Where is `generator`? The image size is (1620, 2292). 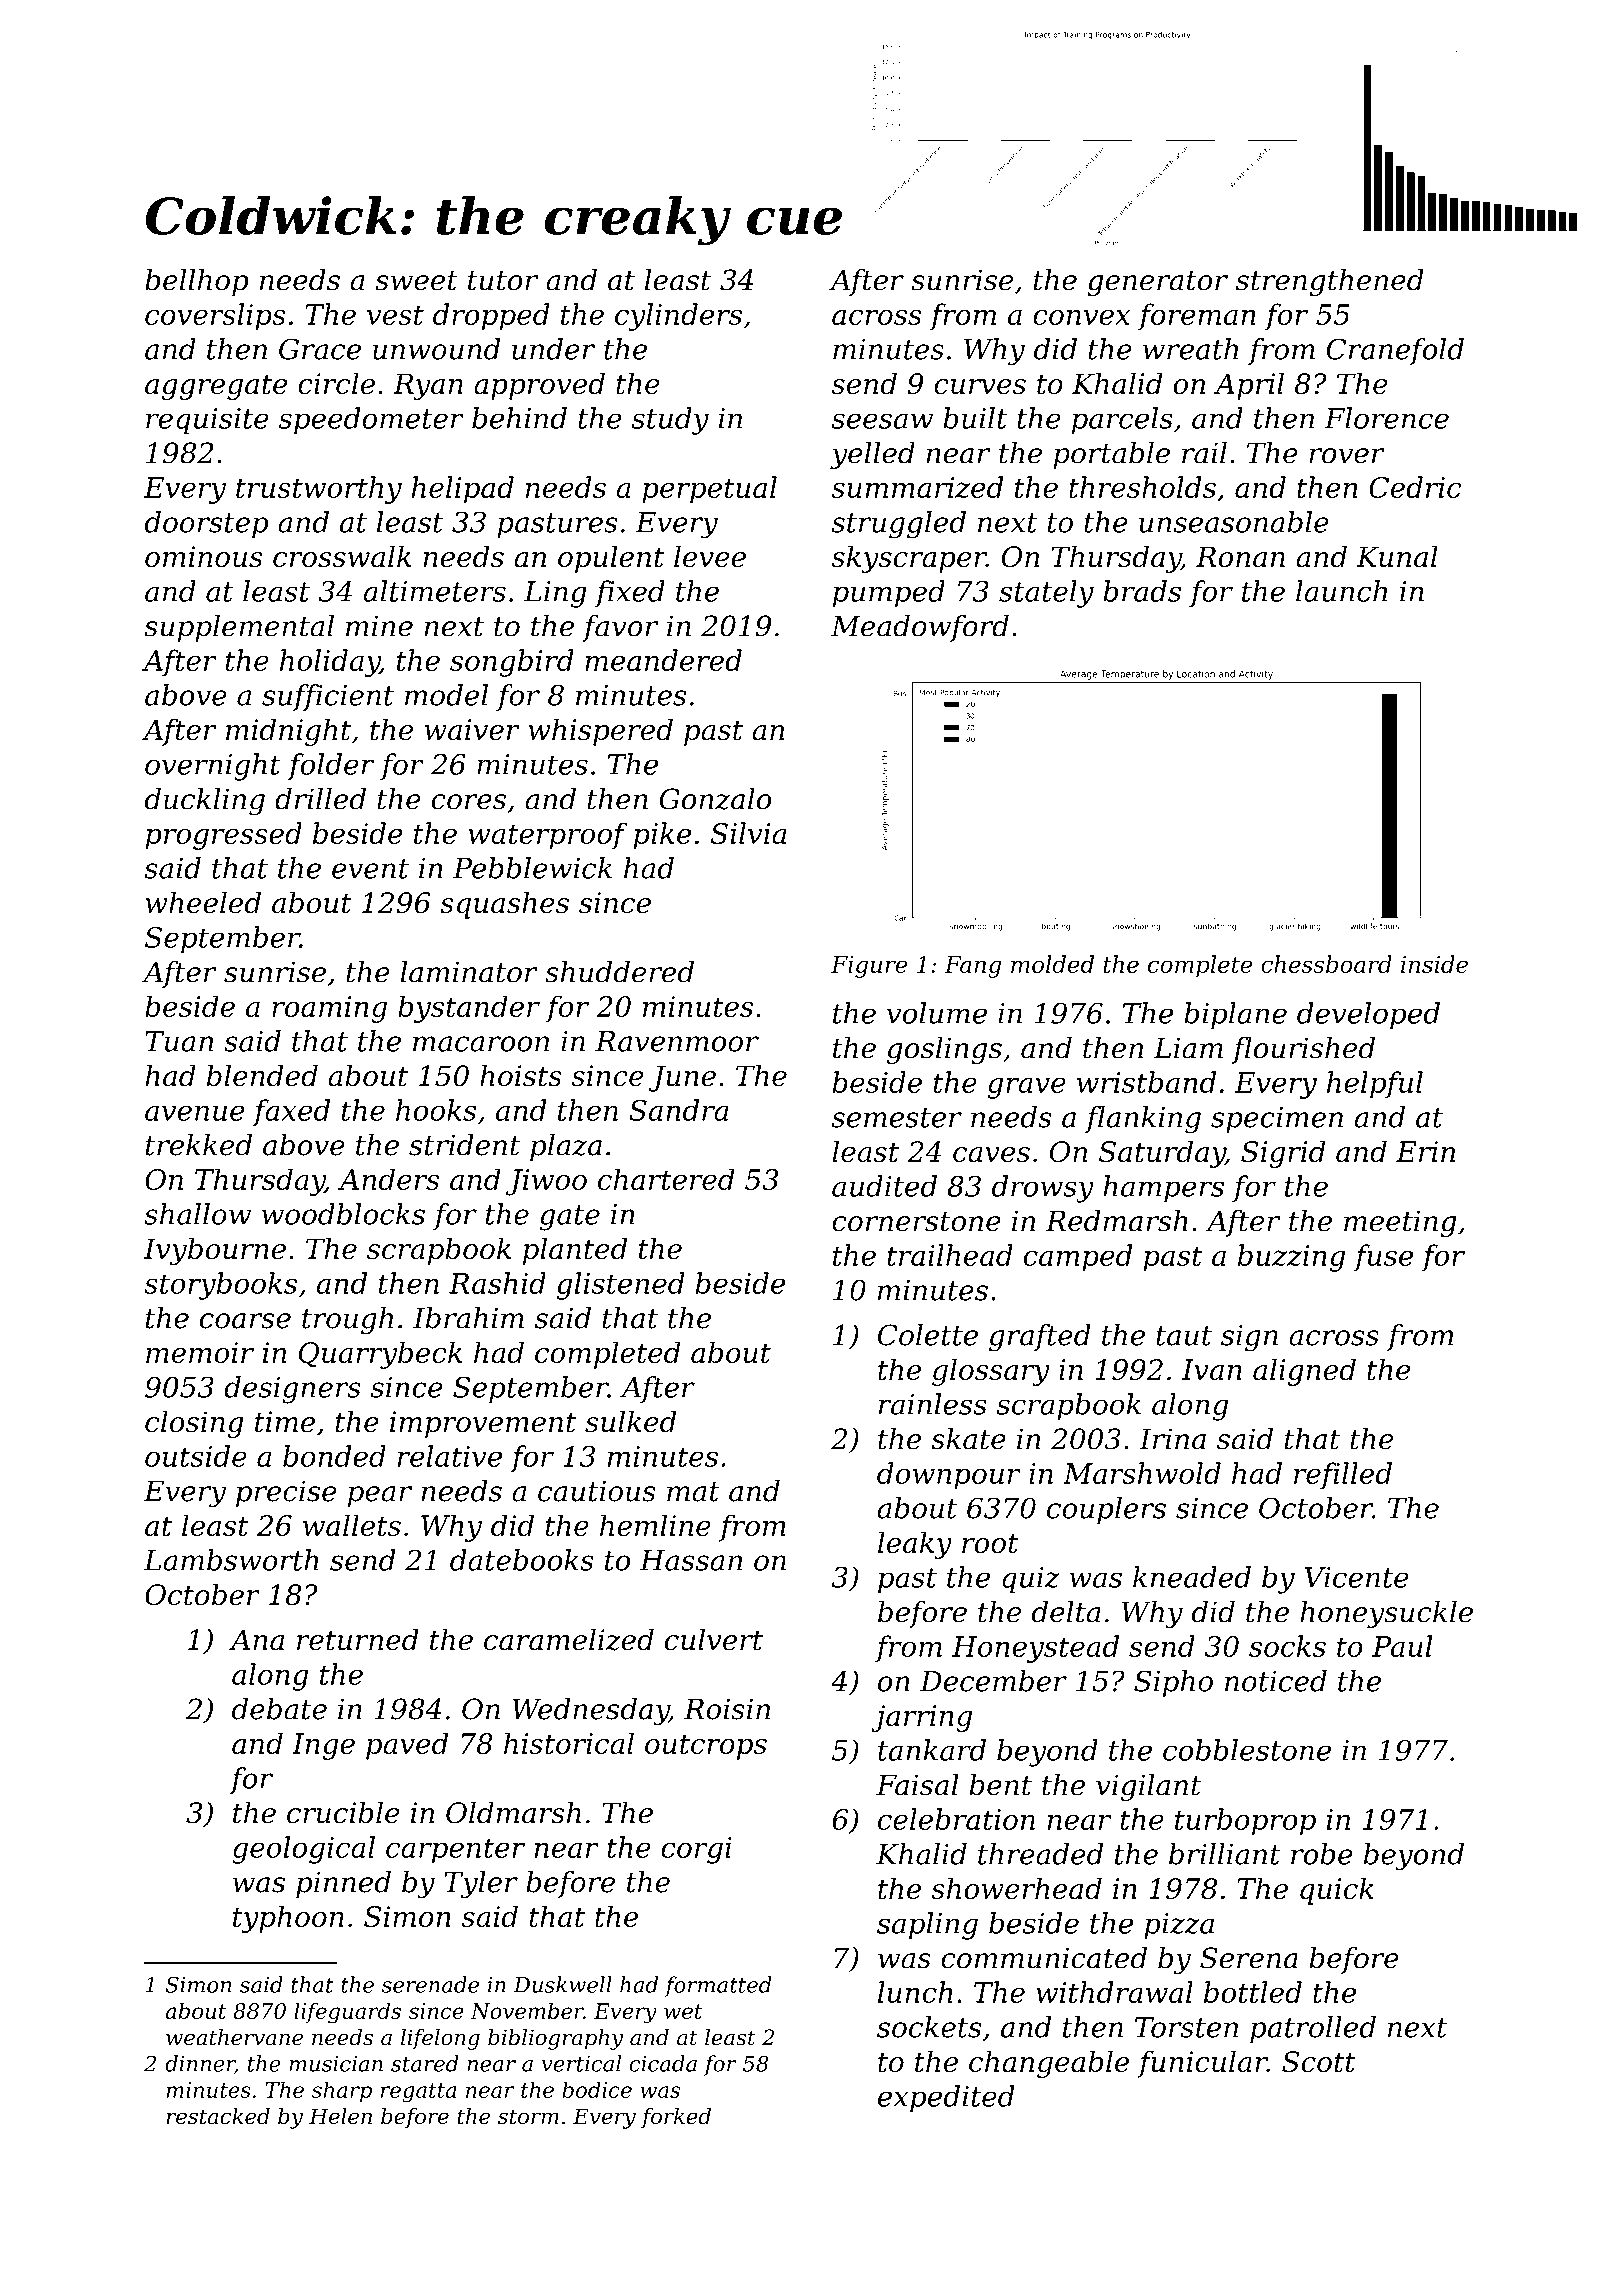
generator is located at coordinates (1158, 284).
